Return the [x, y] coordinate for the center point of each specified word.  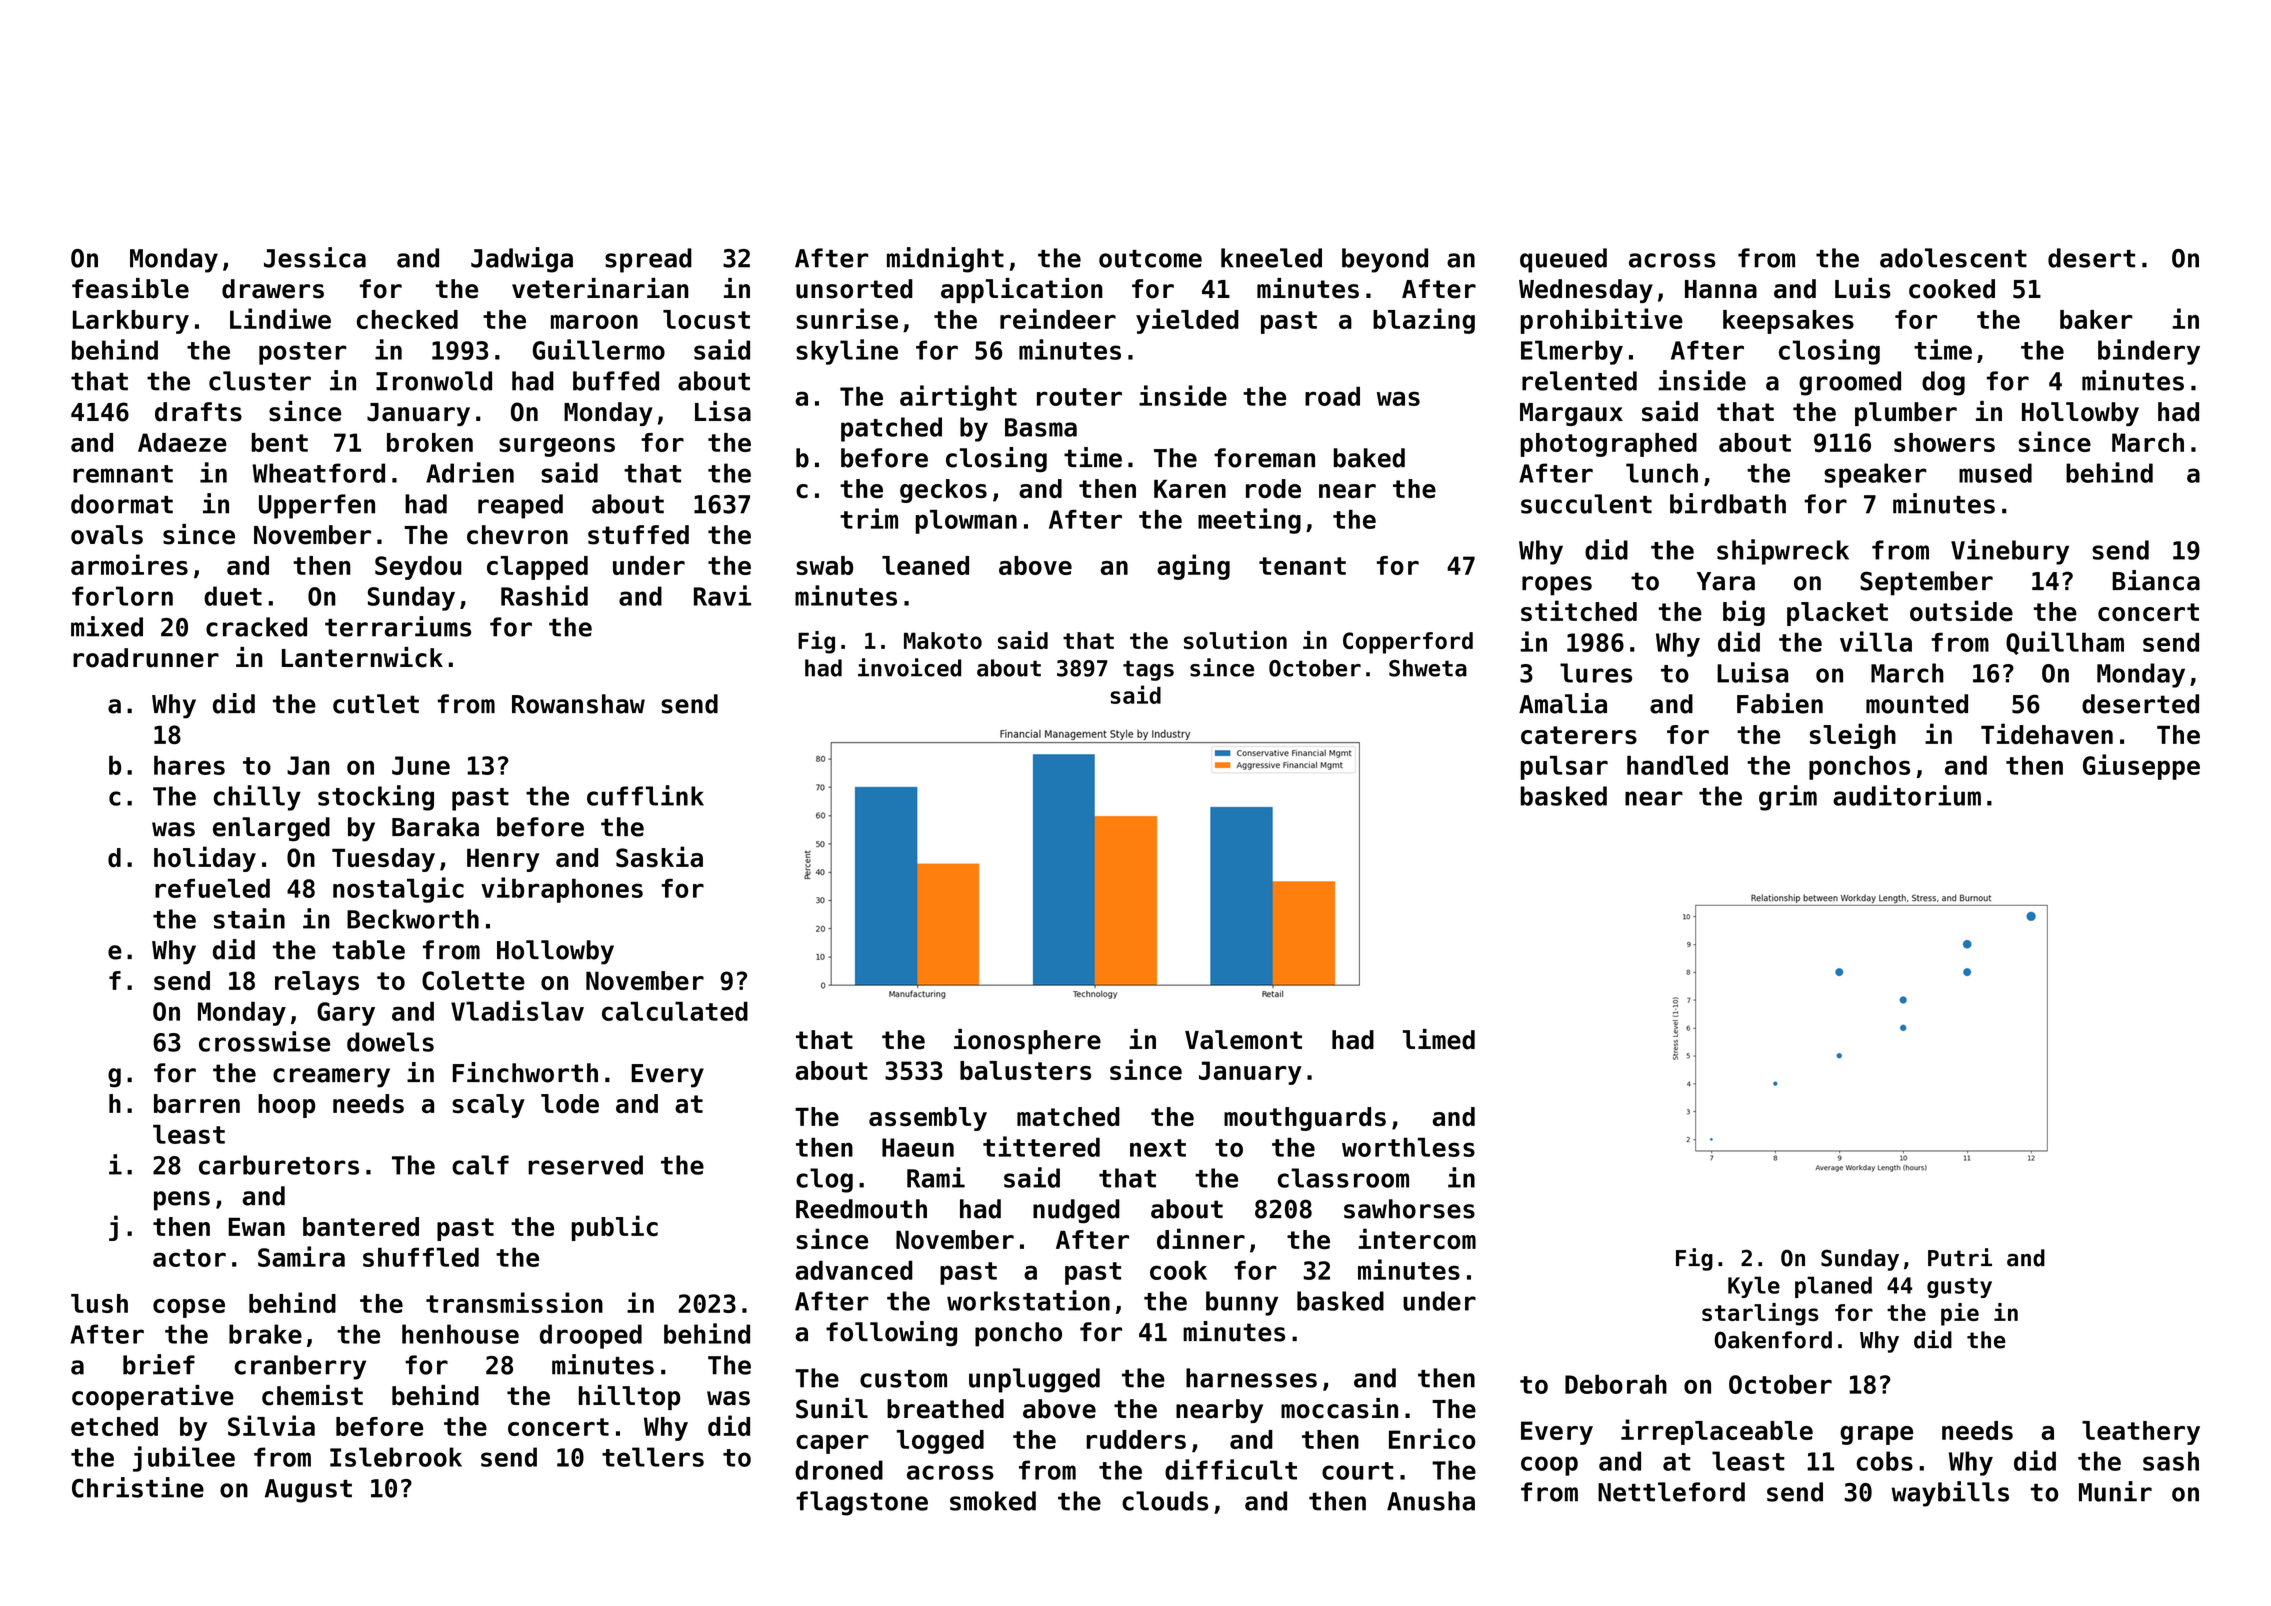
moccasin [1339, 1408]
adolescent [1953, 258]
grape [1876, 1435]
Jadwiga [522, 260]
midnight [945, 260]
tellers [653, 1457]
